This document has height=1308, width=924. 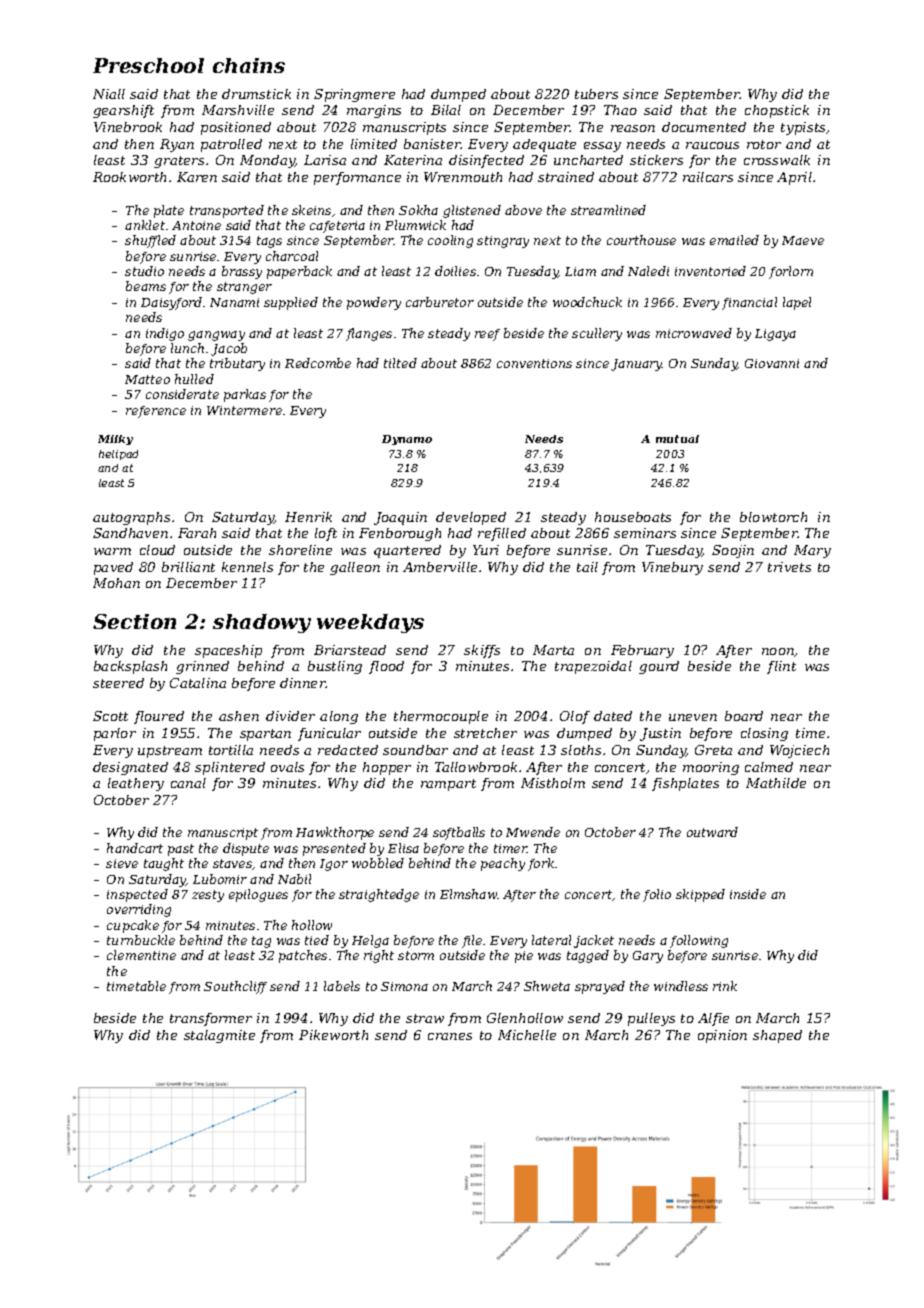 I want to click on Hawkthorpe, so click(x=335, y=833).
